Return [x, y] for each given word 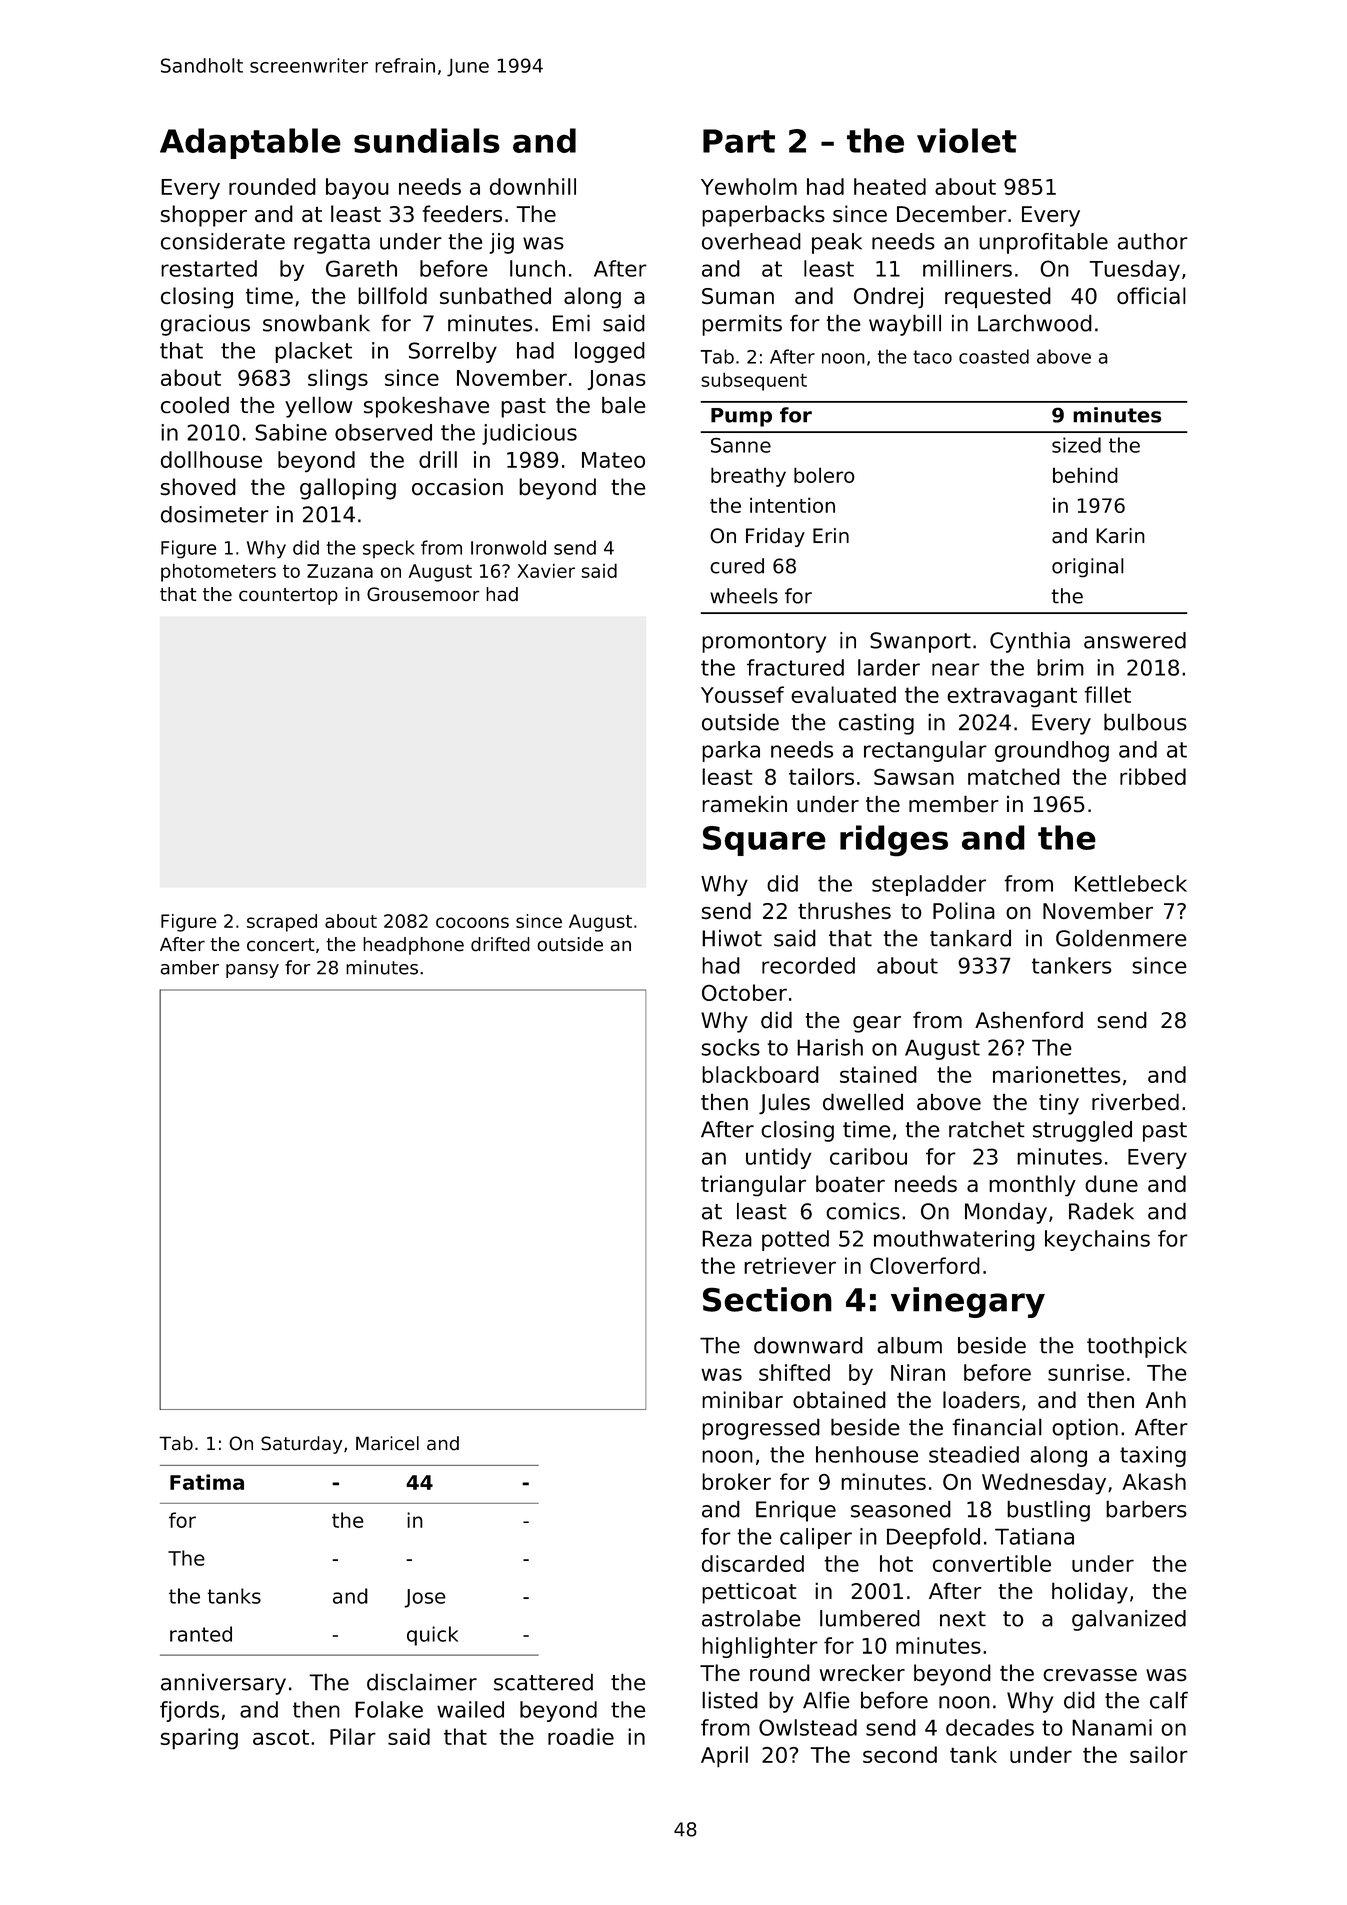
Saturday [301, 1445]
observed [383, 432]
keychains [1097, 1240]
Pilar [353, 1736]
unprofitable [1043, 243]
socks [730, 1047]
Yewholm [749, 186]
